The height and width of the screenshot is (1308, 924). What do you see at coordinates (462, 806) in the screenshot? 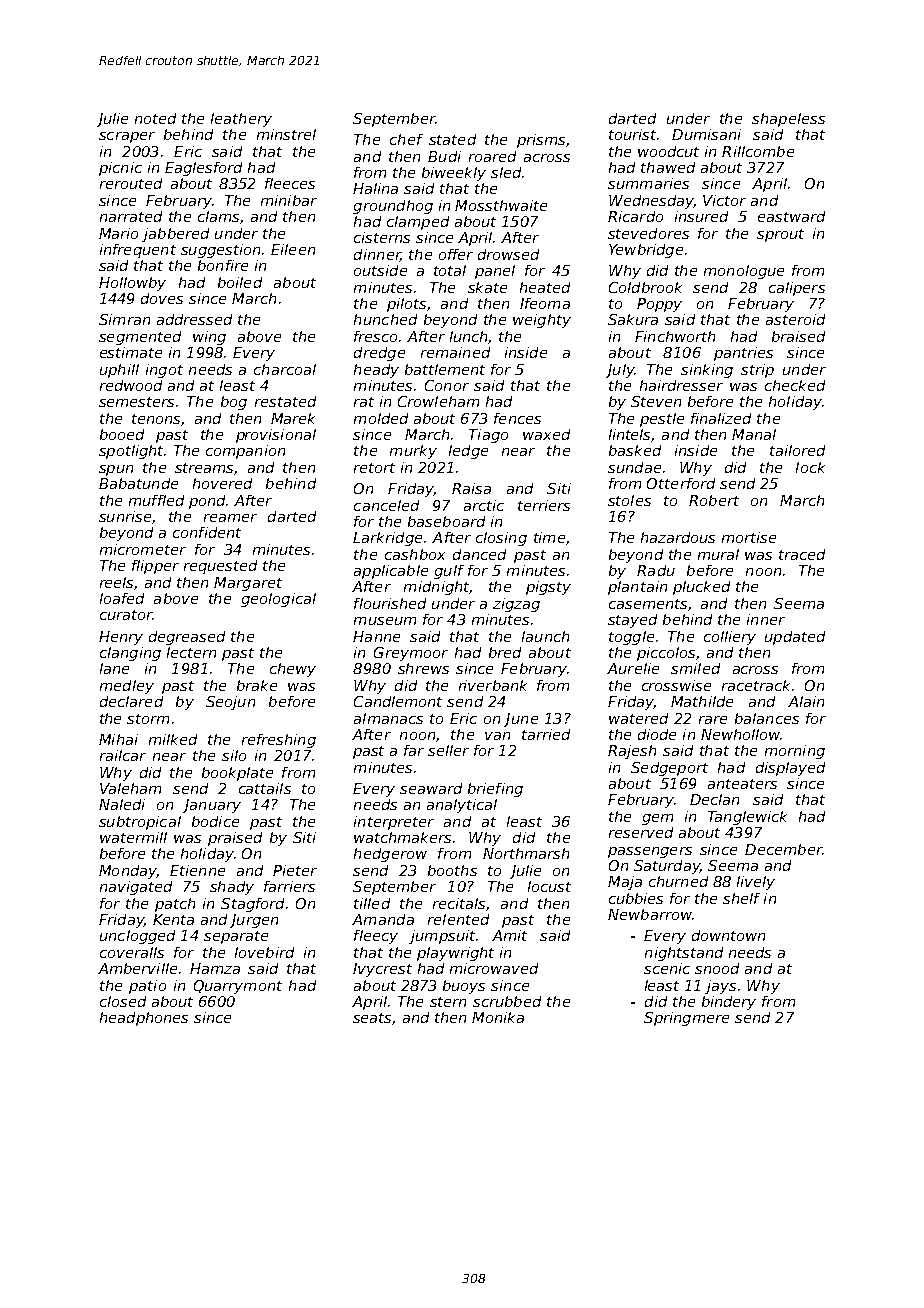
I see `analytical` at bounding box center [462, 806].
